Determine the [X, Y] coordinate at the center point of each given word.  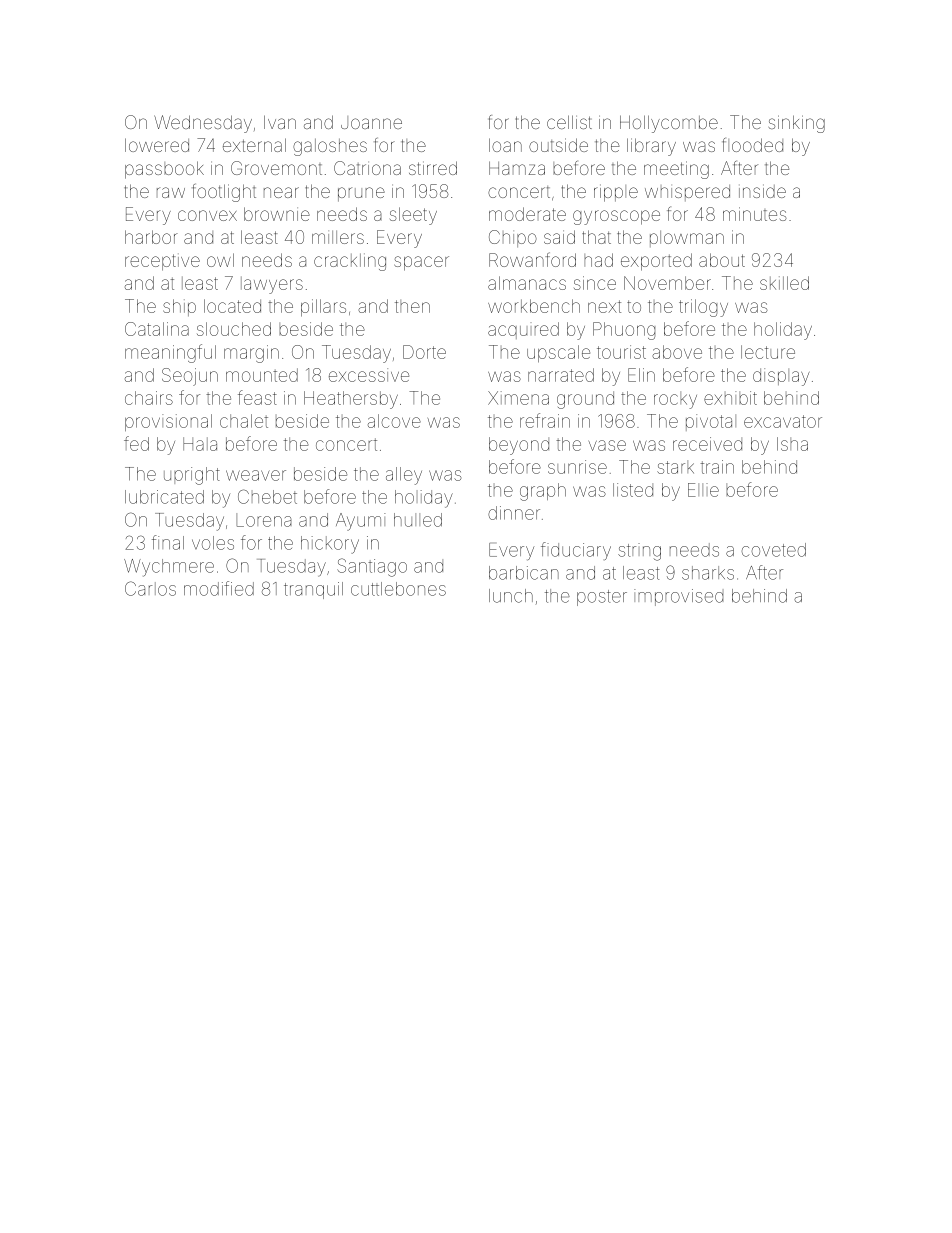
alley [404, 476]
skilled [784, 283]
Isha [792, 444]
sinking [797, 124]
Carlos [150, 588]
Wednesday [203, 124]
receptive [162, 262]
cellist [569, 122]
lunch [511, 596]
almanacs [527, 283]
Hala [200, 444]
